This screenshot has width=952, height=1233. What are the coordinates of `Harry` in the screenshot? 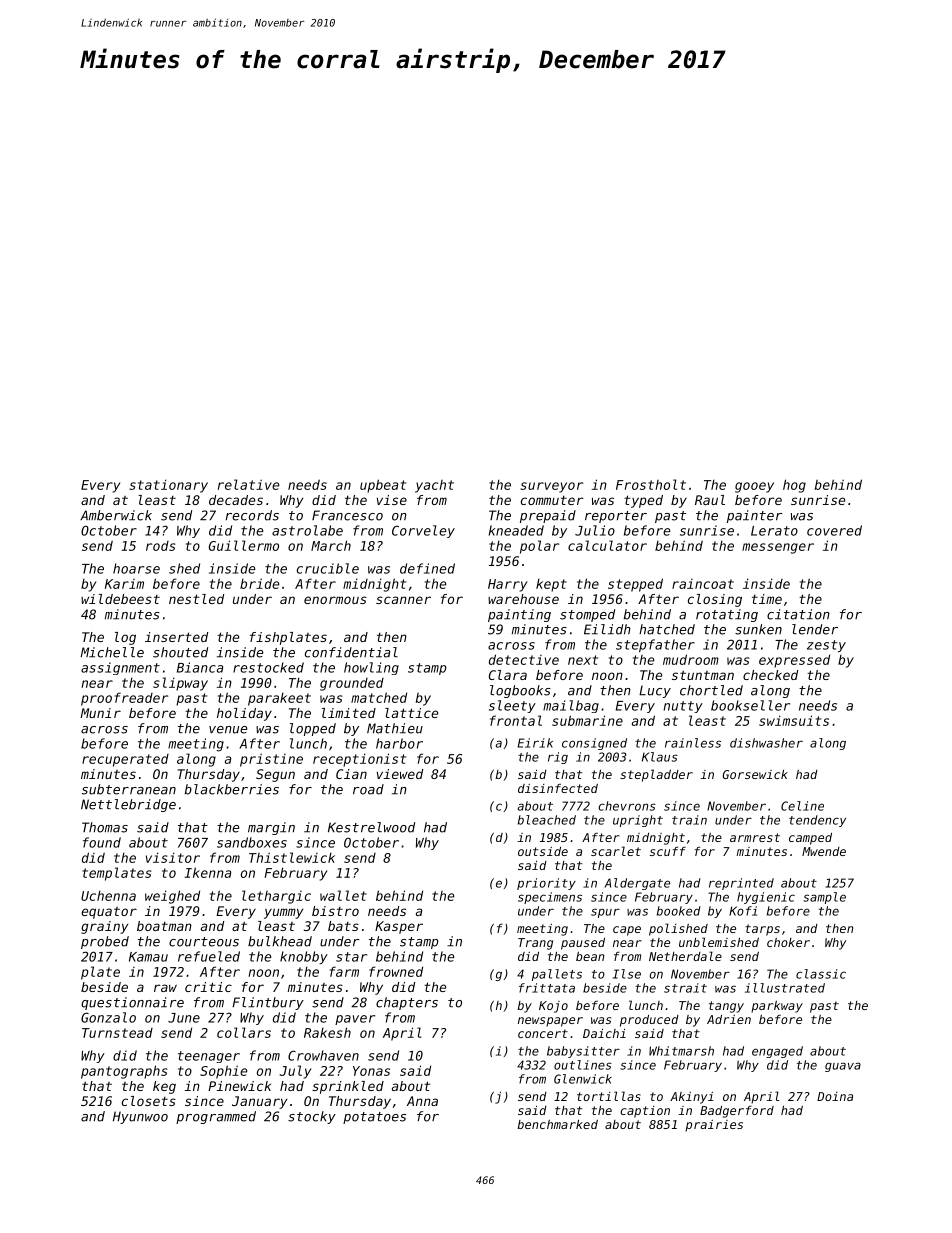 It's located at (507, 585).
